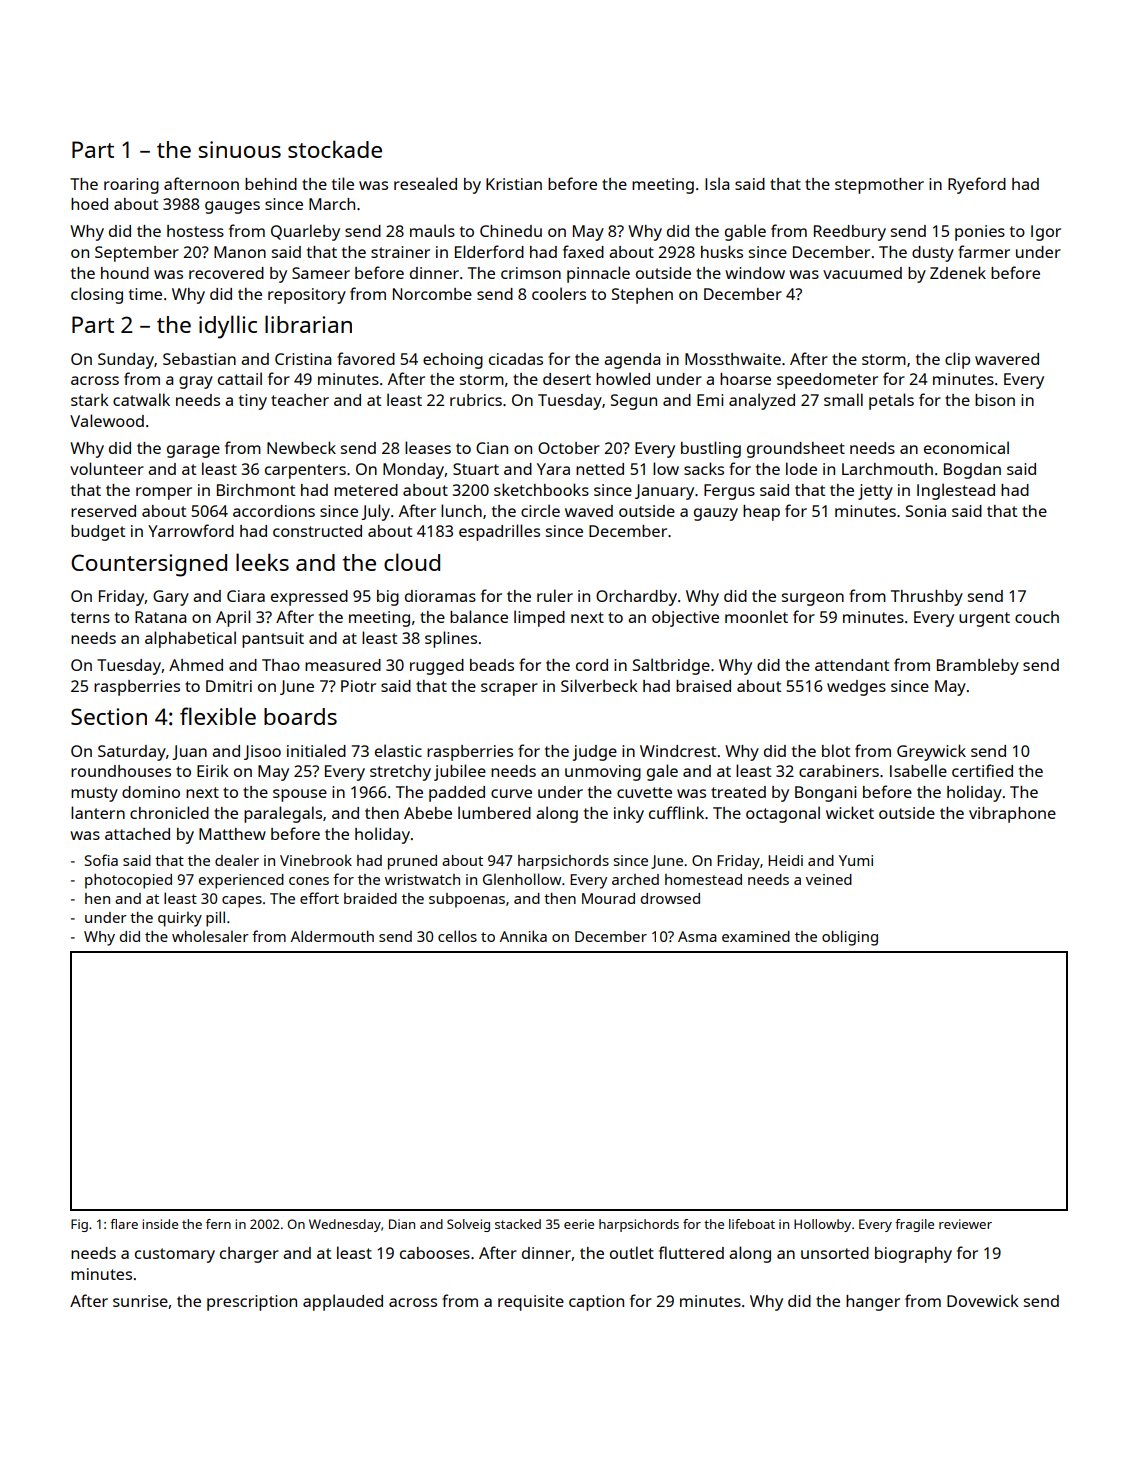 This image has width=1138, height=1472. Describe the element at coordinates (335, 149) in the image. I see `stockade` at that location.
